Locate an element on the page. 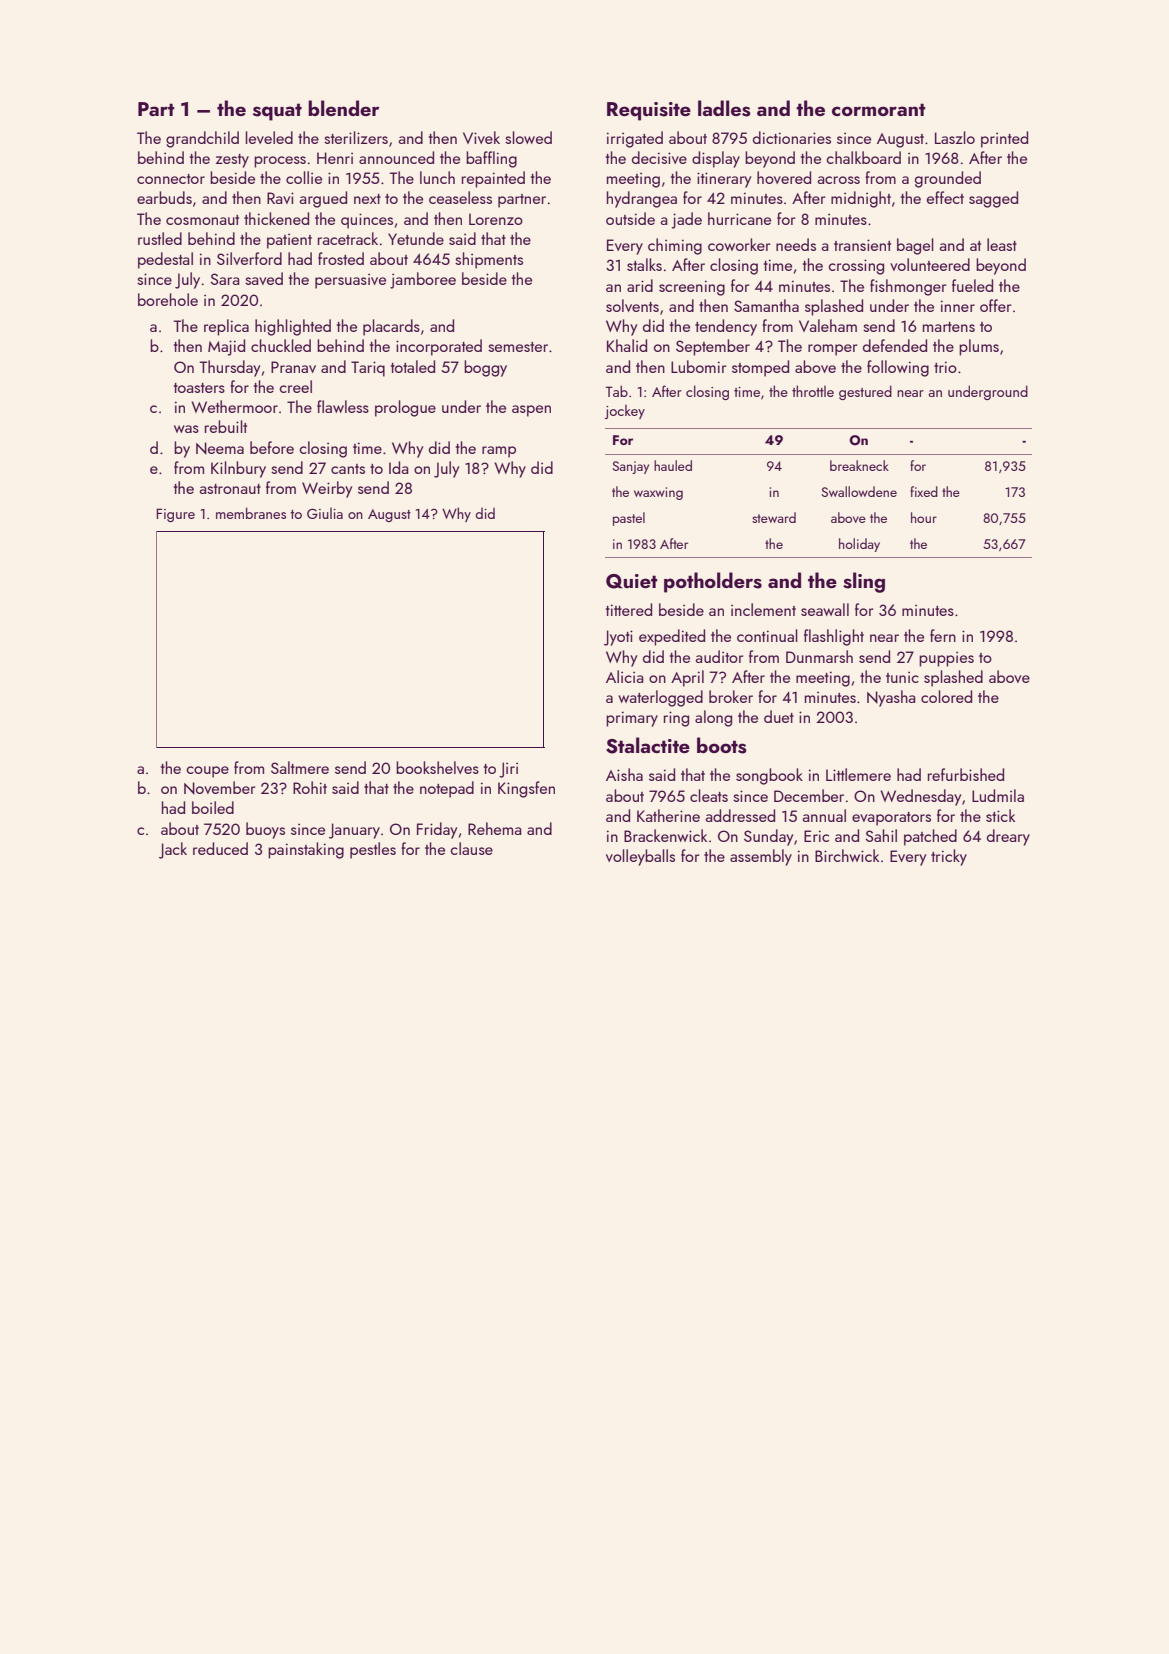 Image resolution: width=1169 pixels, height=1654 pixels. Laszlo is located at coordinates (955, 137).
